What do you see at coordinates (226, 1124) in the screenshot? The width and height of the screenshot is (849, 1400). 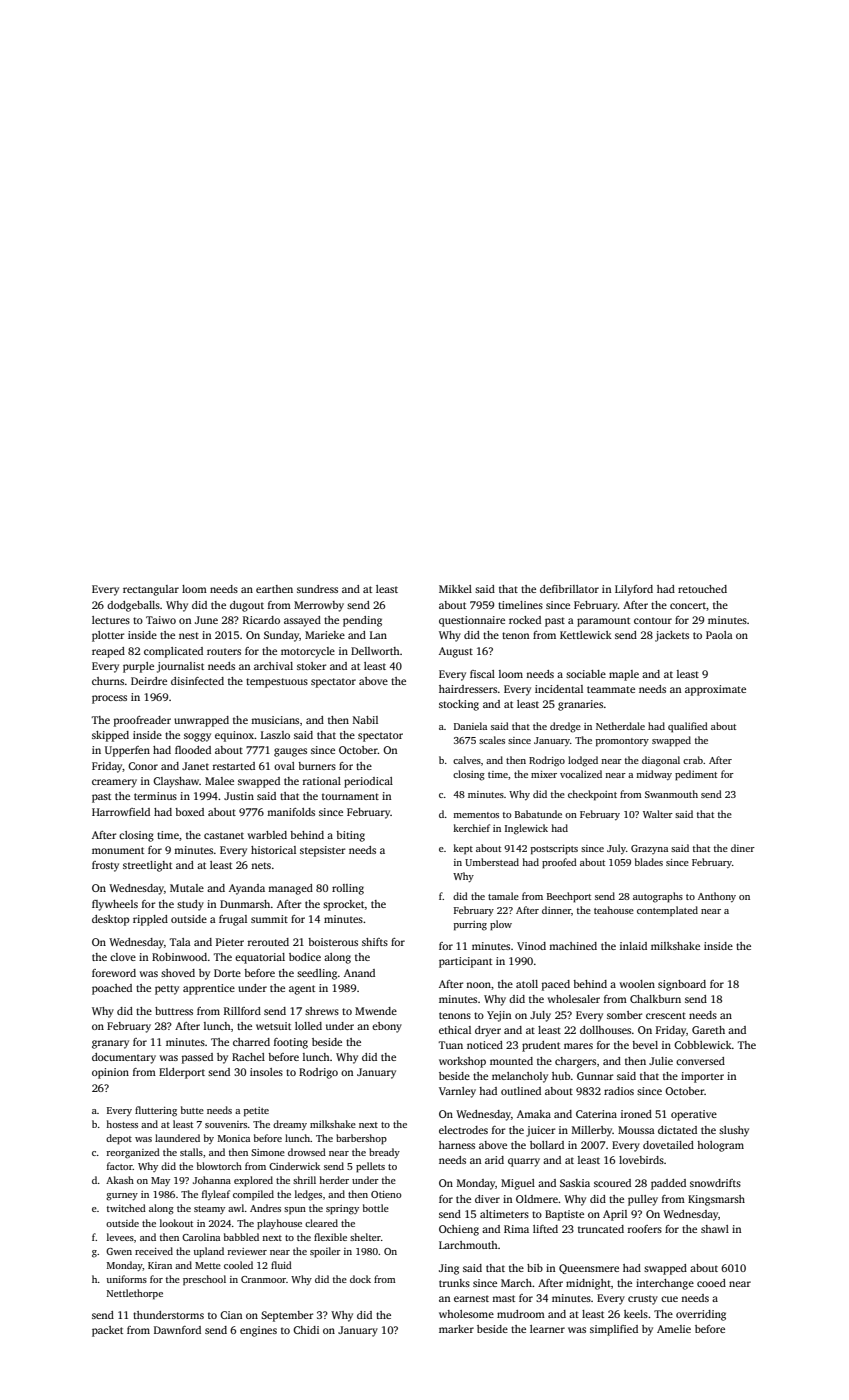 I see `souvenirs` at bounding box center [226, 1124].
